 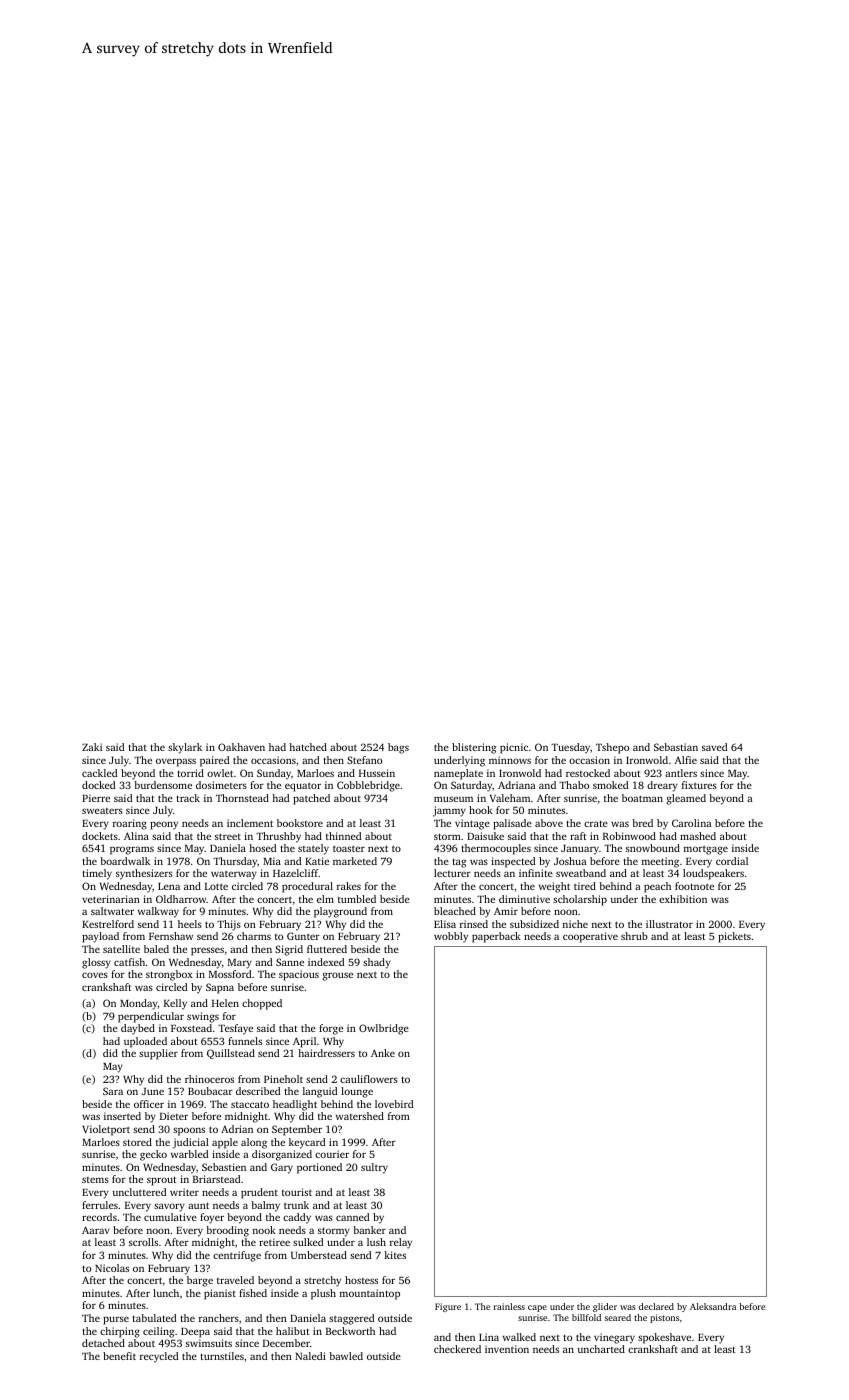 What do you see at coordinates (310, 1356) in the screenshot?
I see `Naledi` at bounding box center [310, 1356].
